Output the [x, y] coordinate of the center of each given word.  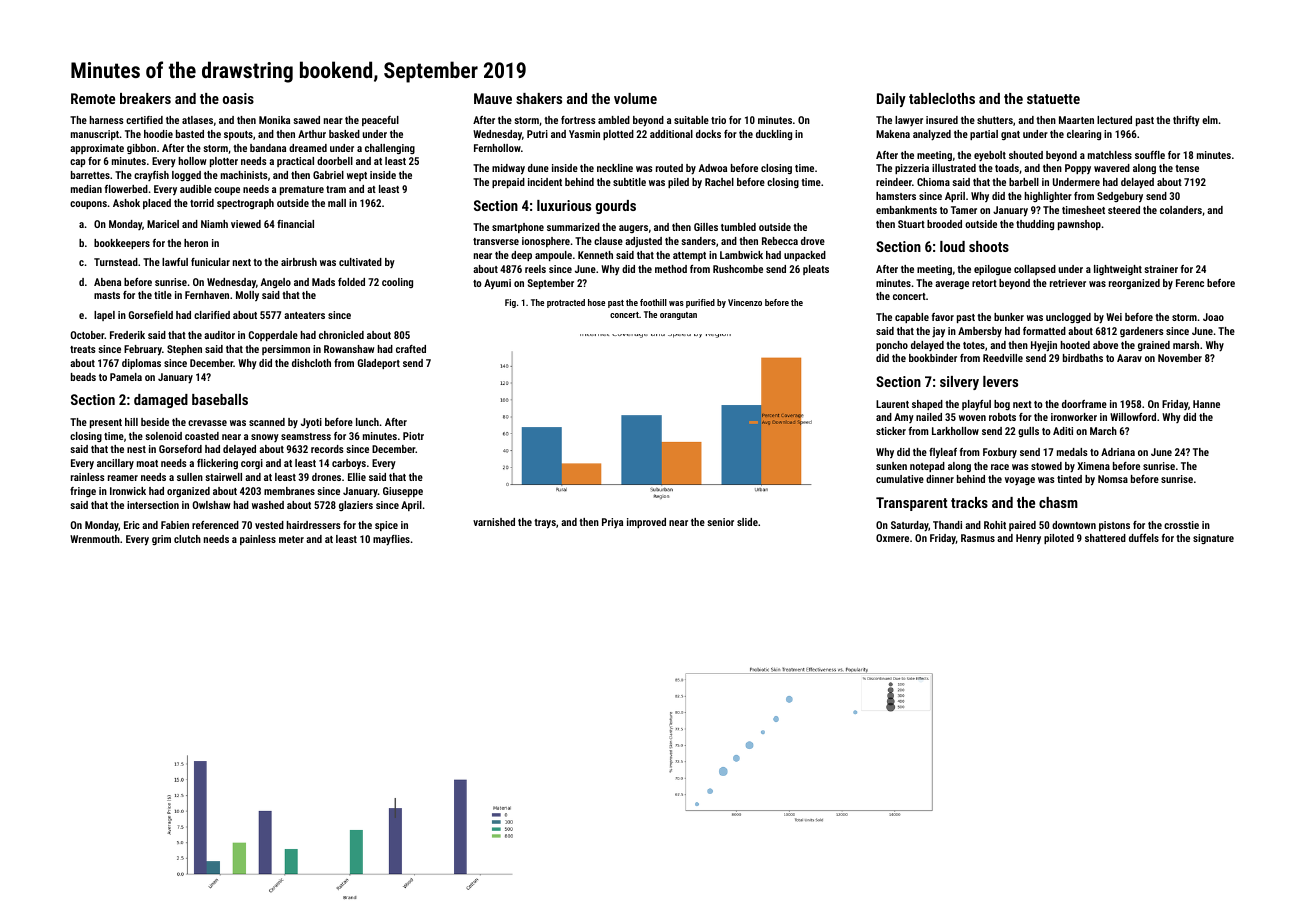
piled [678, 183]
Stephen [184, 350]
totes [974, 345]
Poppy [1078, 169]
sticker [891, 431]
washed [268, 505]
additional [671, 134]
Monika [274, 120]
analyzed [932, 135]
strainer [1161, 269]
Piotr [413, 436]
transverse [496, 241]
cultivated [360, 262]
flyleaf [943, 453]
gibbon [141, 149]
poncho [892, 346]
